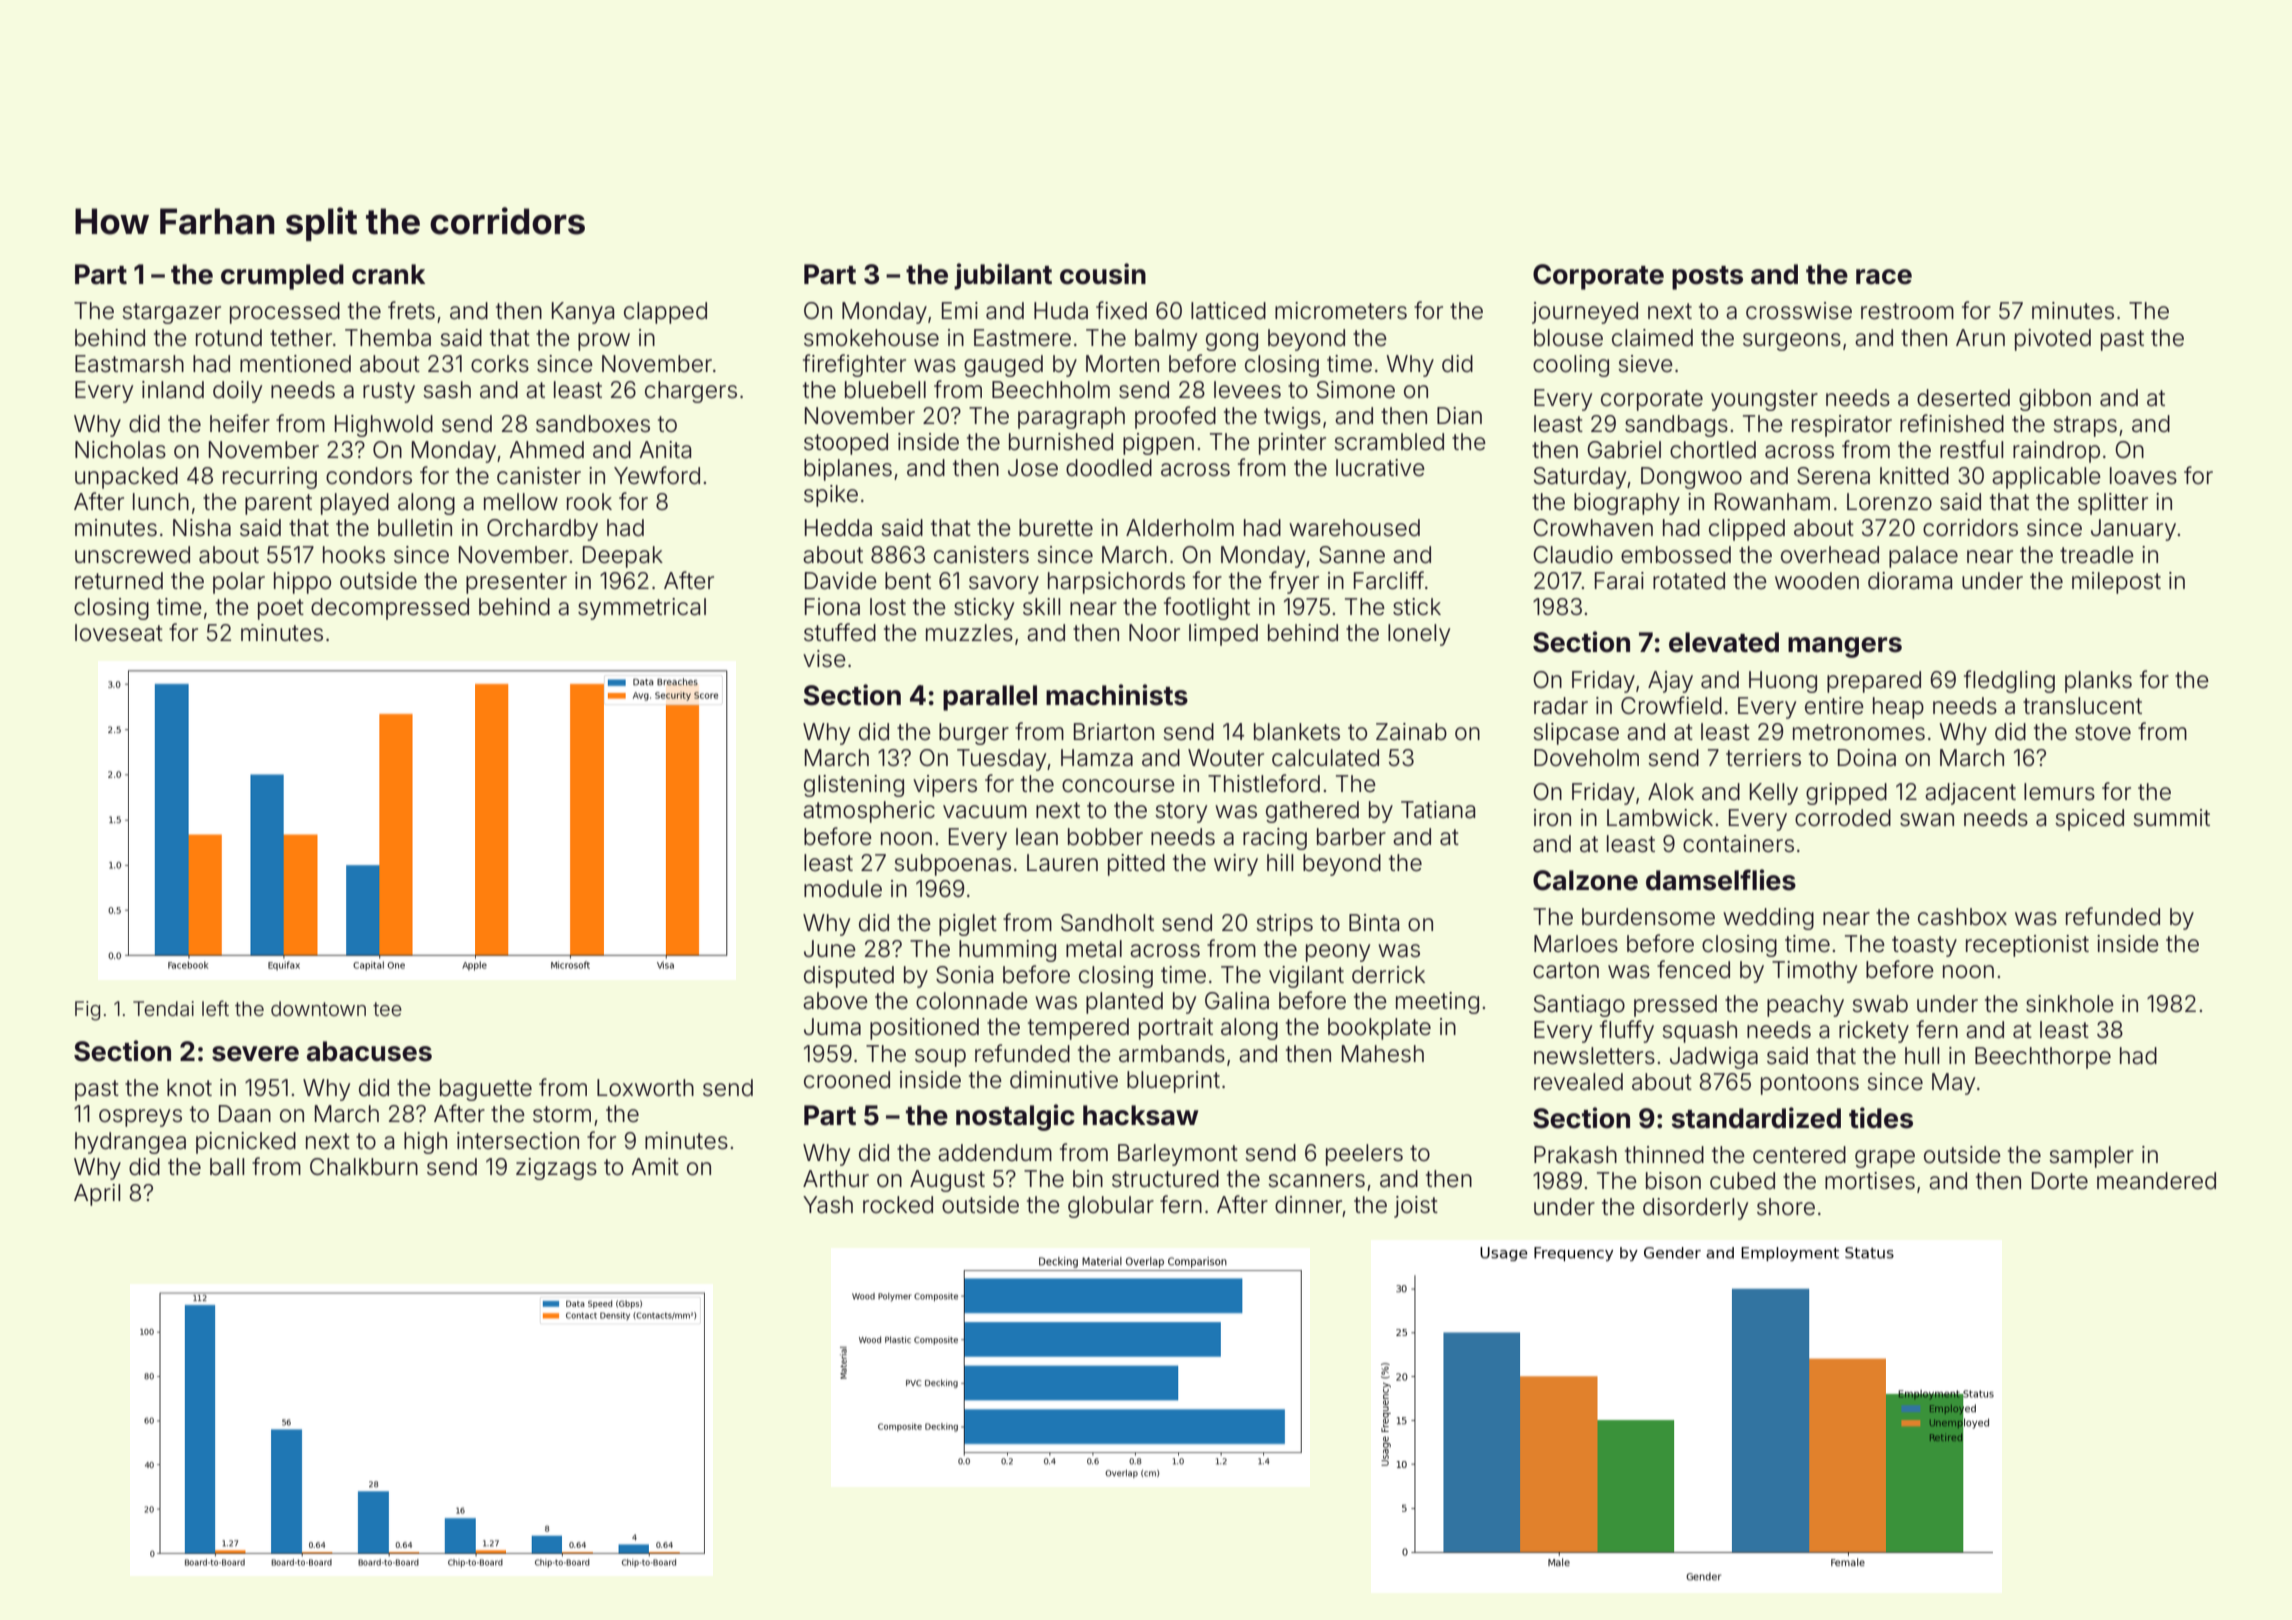  I want to click on ball, so click(227, 1167).
